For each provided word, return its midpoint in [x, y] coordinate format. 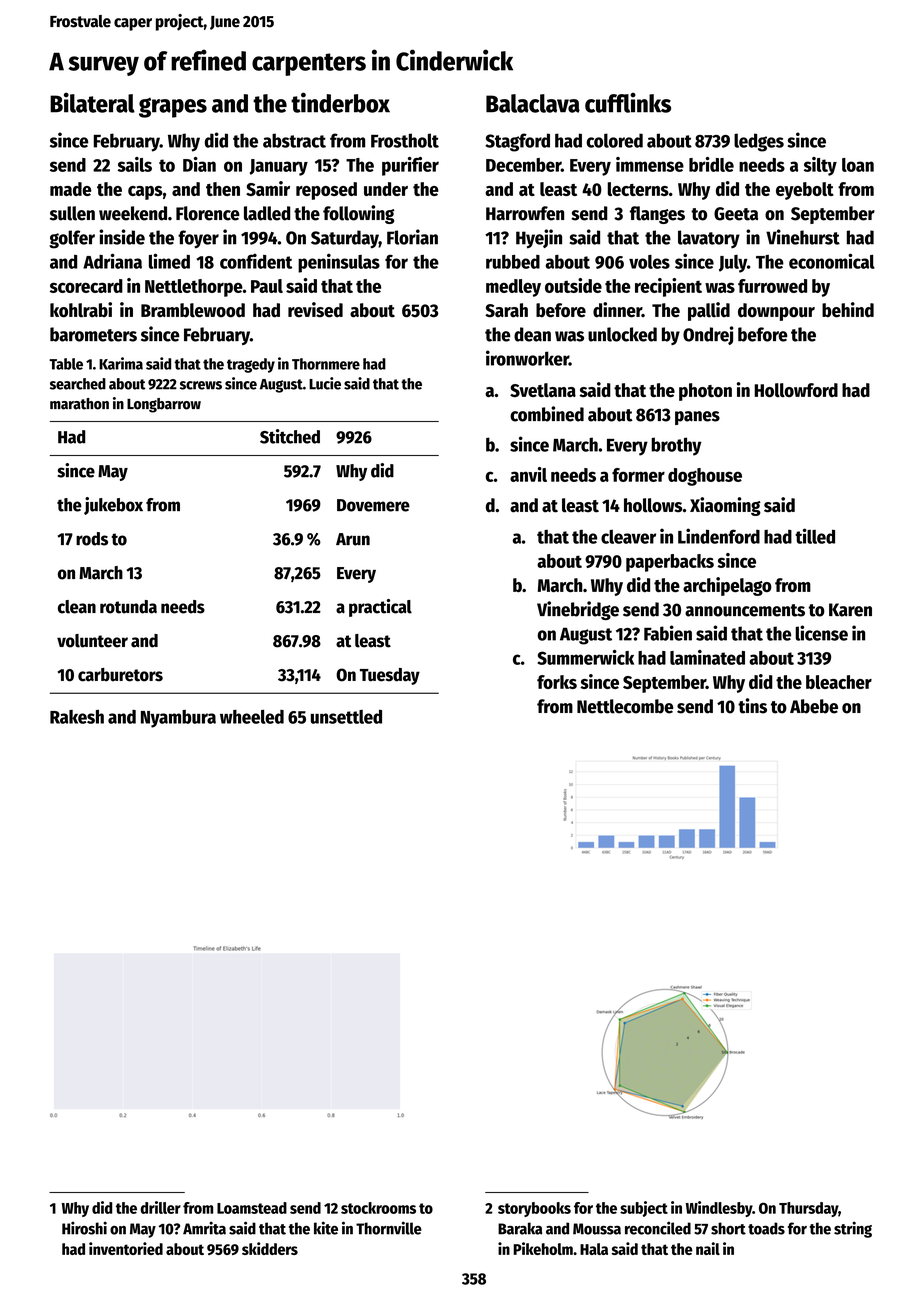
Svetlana [543, 390]
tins [752, 706]
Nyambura [178, 719]
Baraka [520, 1228]
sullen [72, 213]
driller [160, 1207]
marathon [79, 404]
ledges [759, 142]
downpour [776, 312]
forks [557, 682]
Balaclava [533, 103]
